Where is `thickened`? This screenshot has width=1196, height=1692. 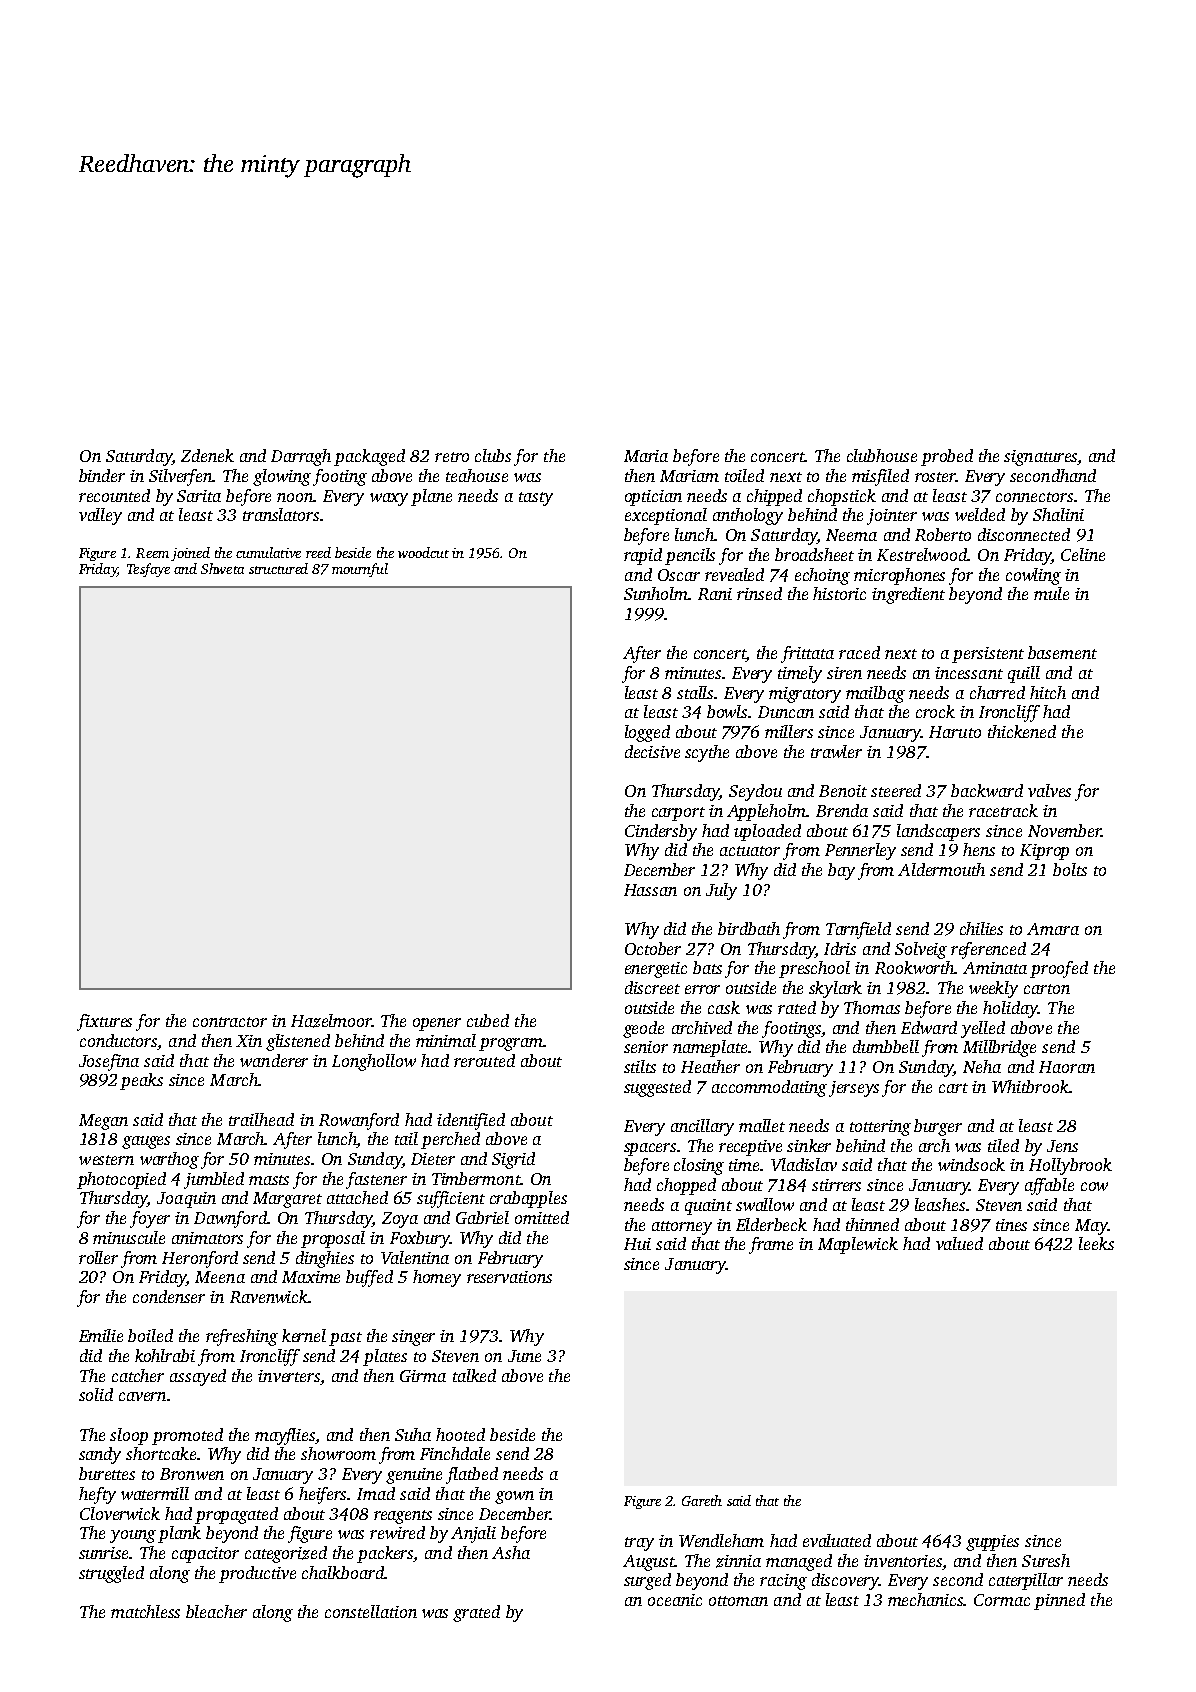 thickened is located at coordinates (1022, 731).
